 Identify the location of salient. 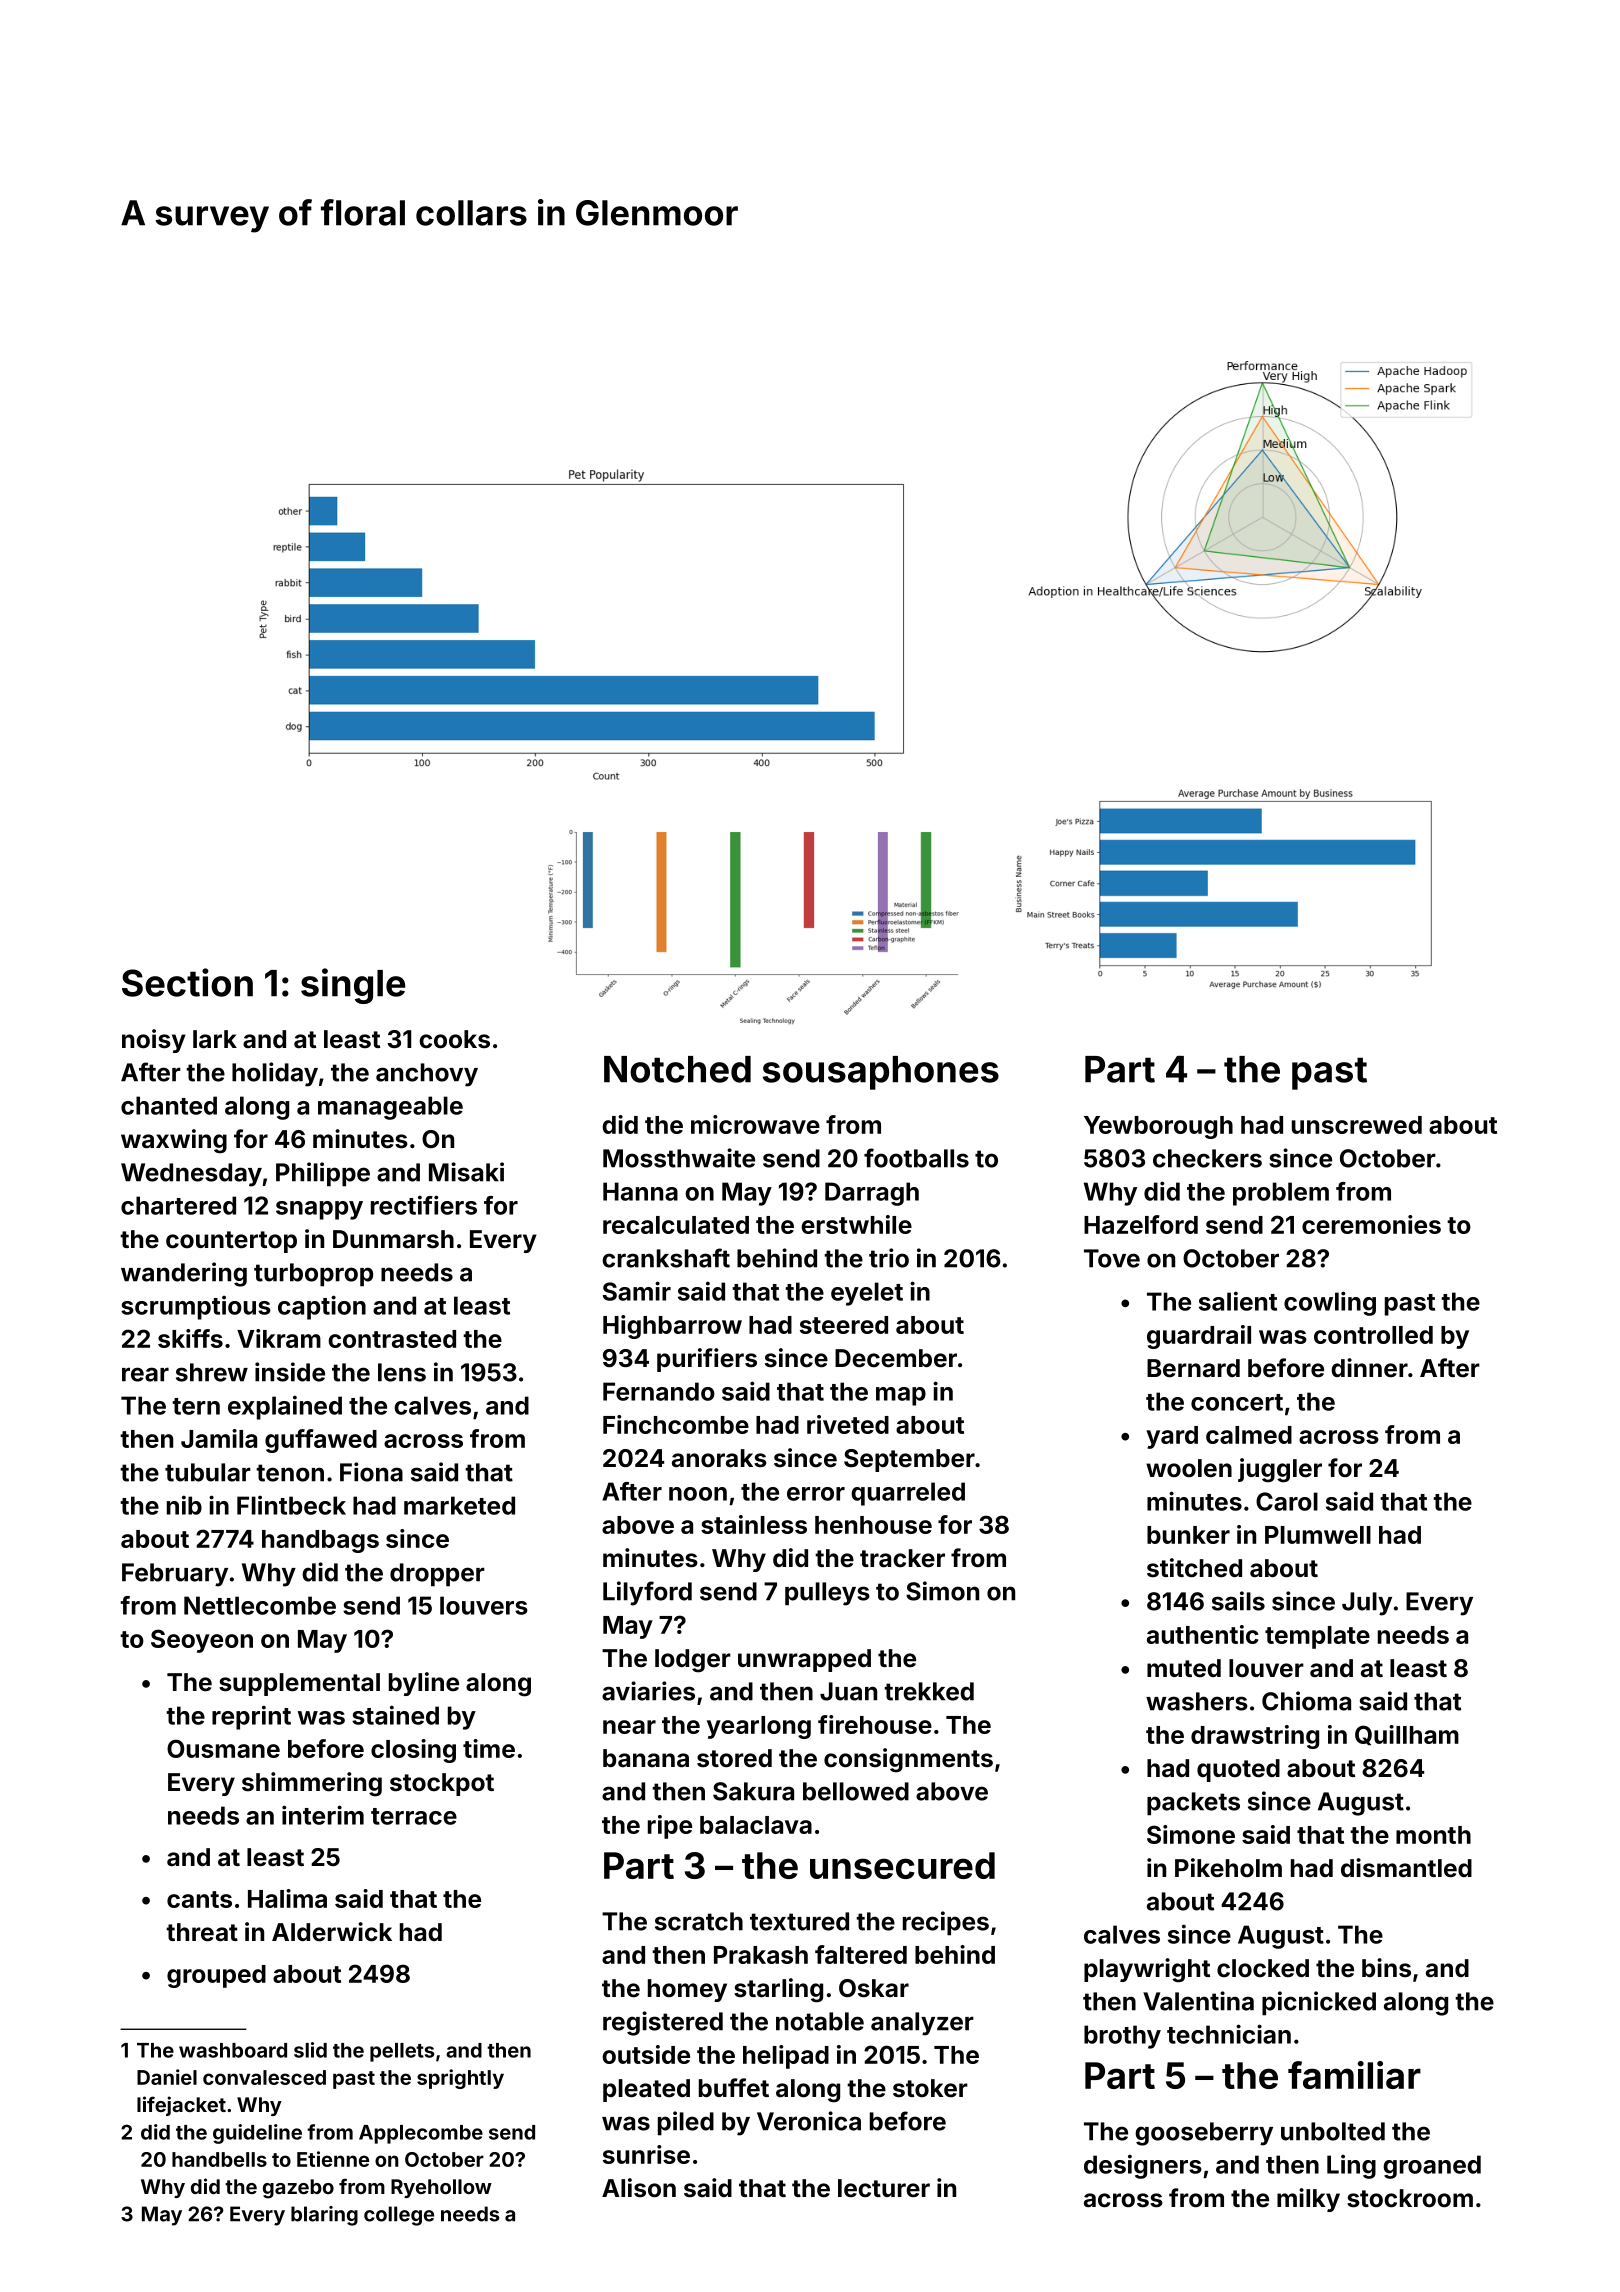
(1238, 1301).
